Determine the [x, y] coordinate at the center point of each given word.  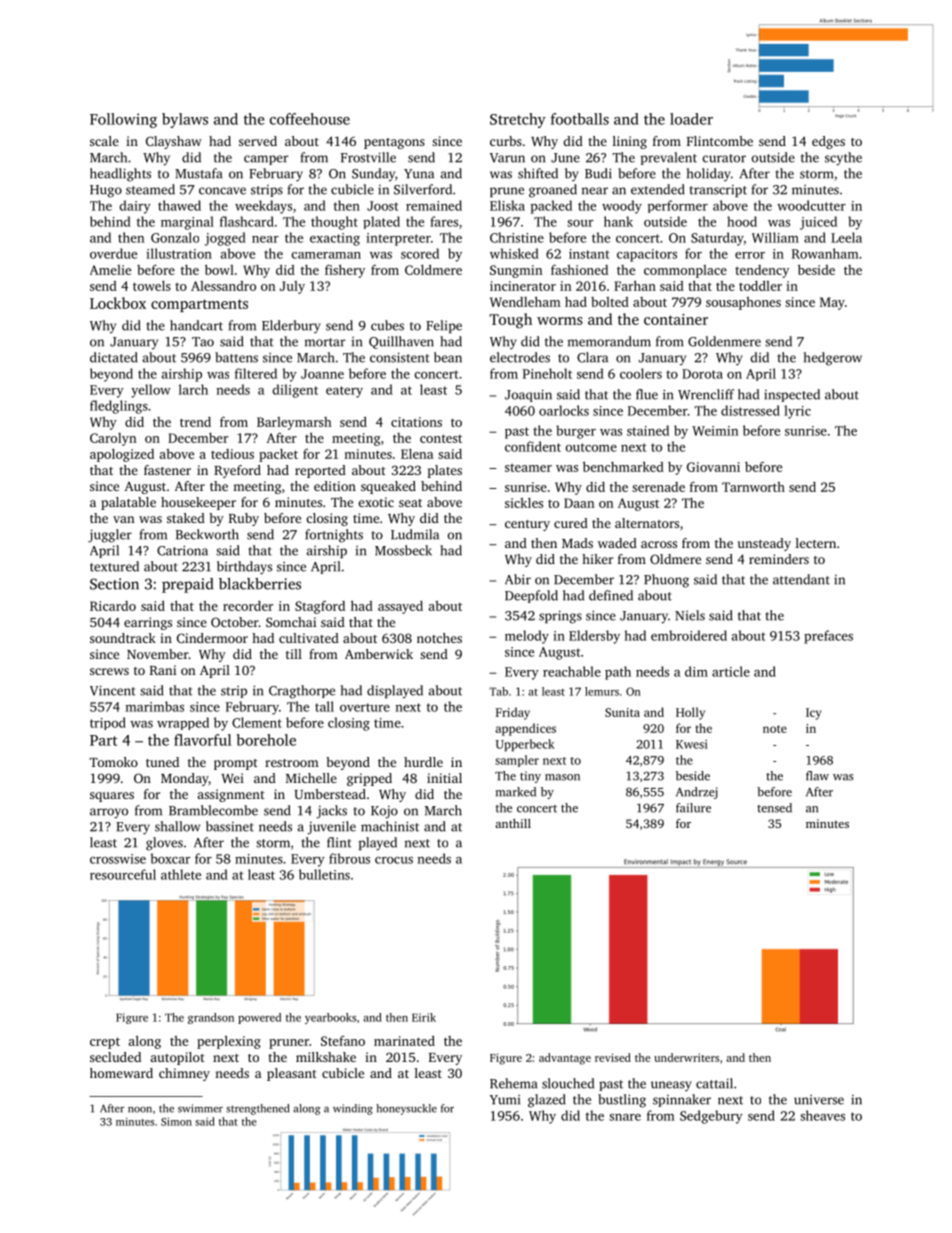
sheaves [822, 1115]
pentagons [394, 143]
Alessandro [223, 286]
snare [625, 1117]
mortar [325, 342]
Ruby [244, 519]
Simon [176, 1121]
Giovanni [713, 467]
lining [630, 142]
